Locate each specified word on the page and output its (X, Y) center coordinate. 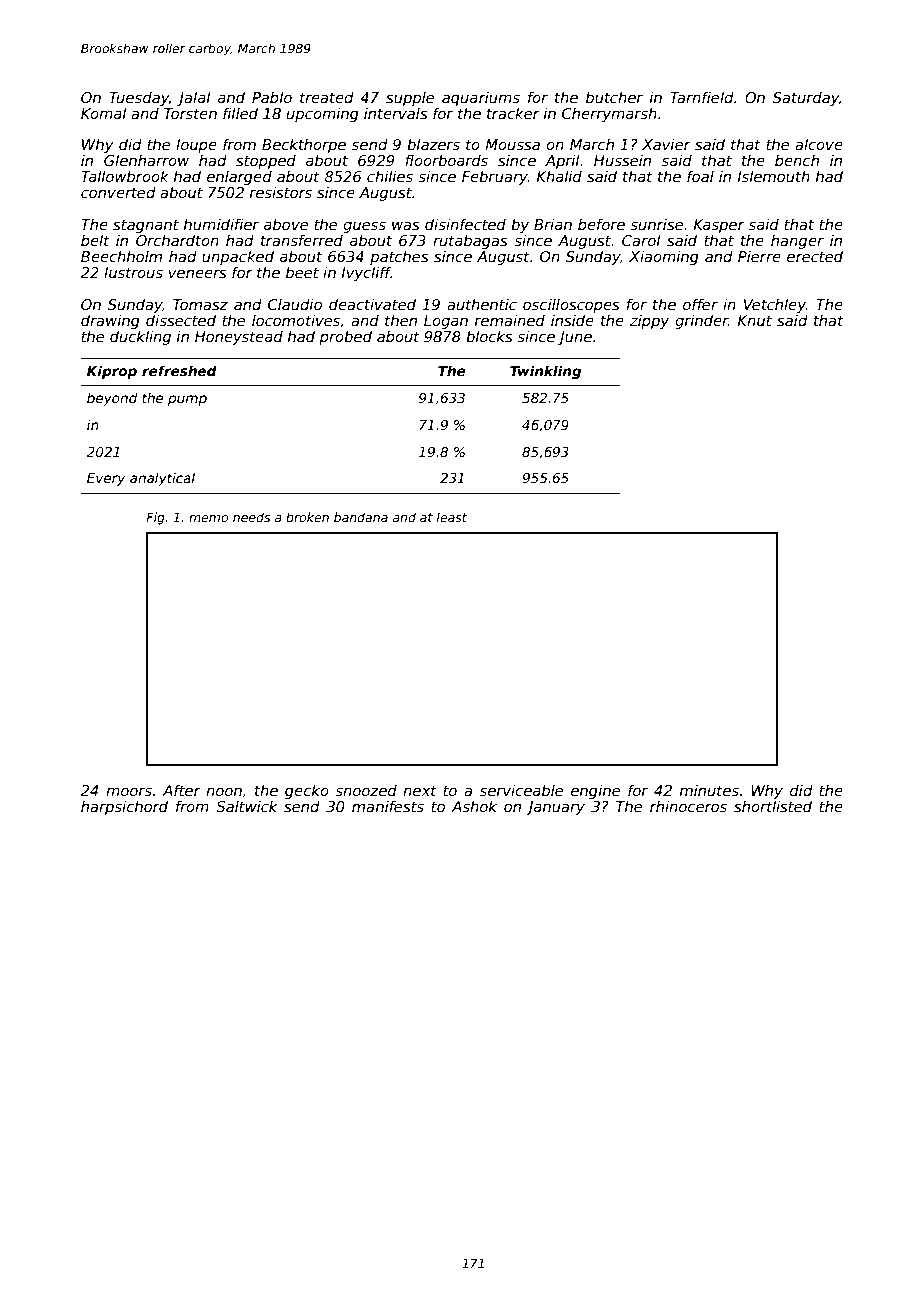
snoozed (366, 790)
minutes (709, 790)
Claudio (295, 304)
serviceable (521, 790)
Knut (754, 320)
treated (327, 97)
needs (251, 517)
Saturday (806, 99)
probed (345, 337)
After (181, 790)
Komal (104, 113)
